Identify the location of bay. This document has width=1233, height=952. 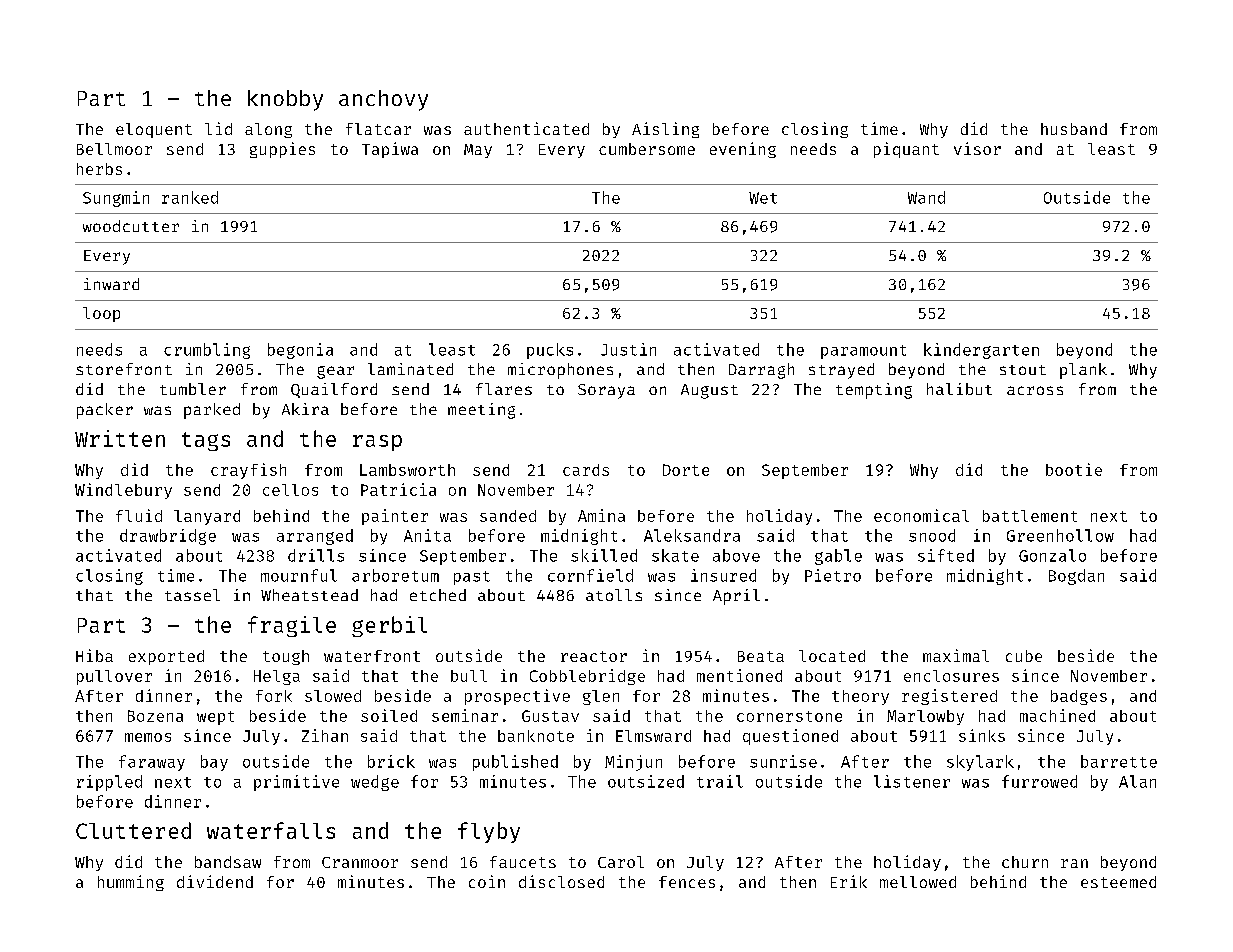
(214, 763).
